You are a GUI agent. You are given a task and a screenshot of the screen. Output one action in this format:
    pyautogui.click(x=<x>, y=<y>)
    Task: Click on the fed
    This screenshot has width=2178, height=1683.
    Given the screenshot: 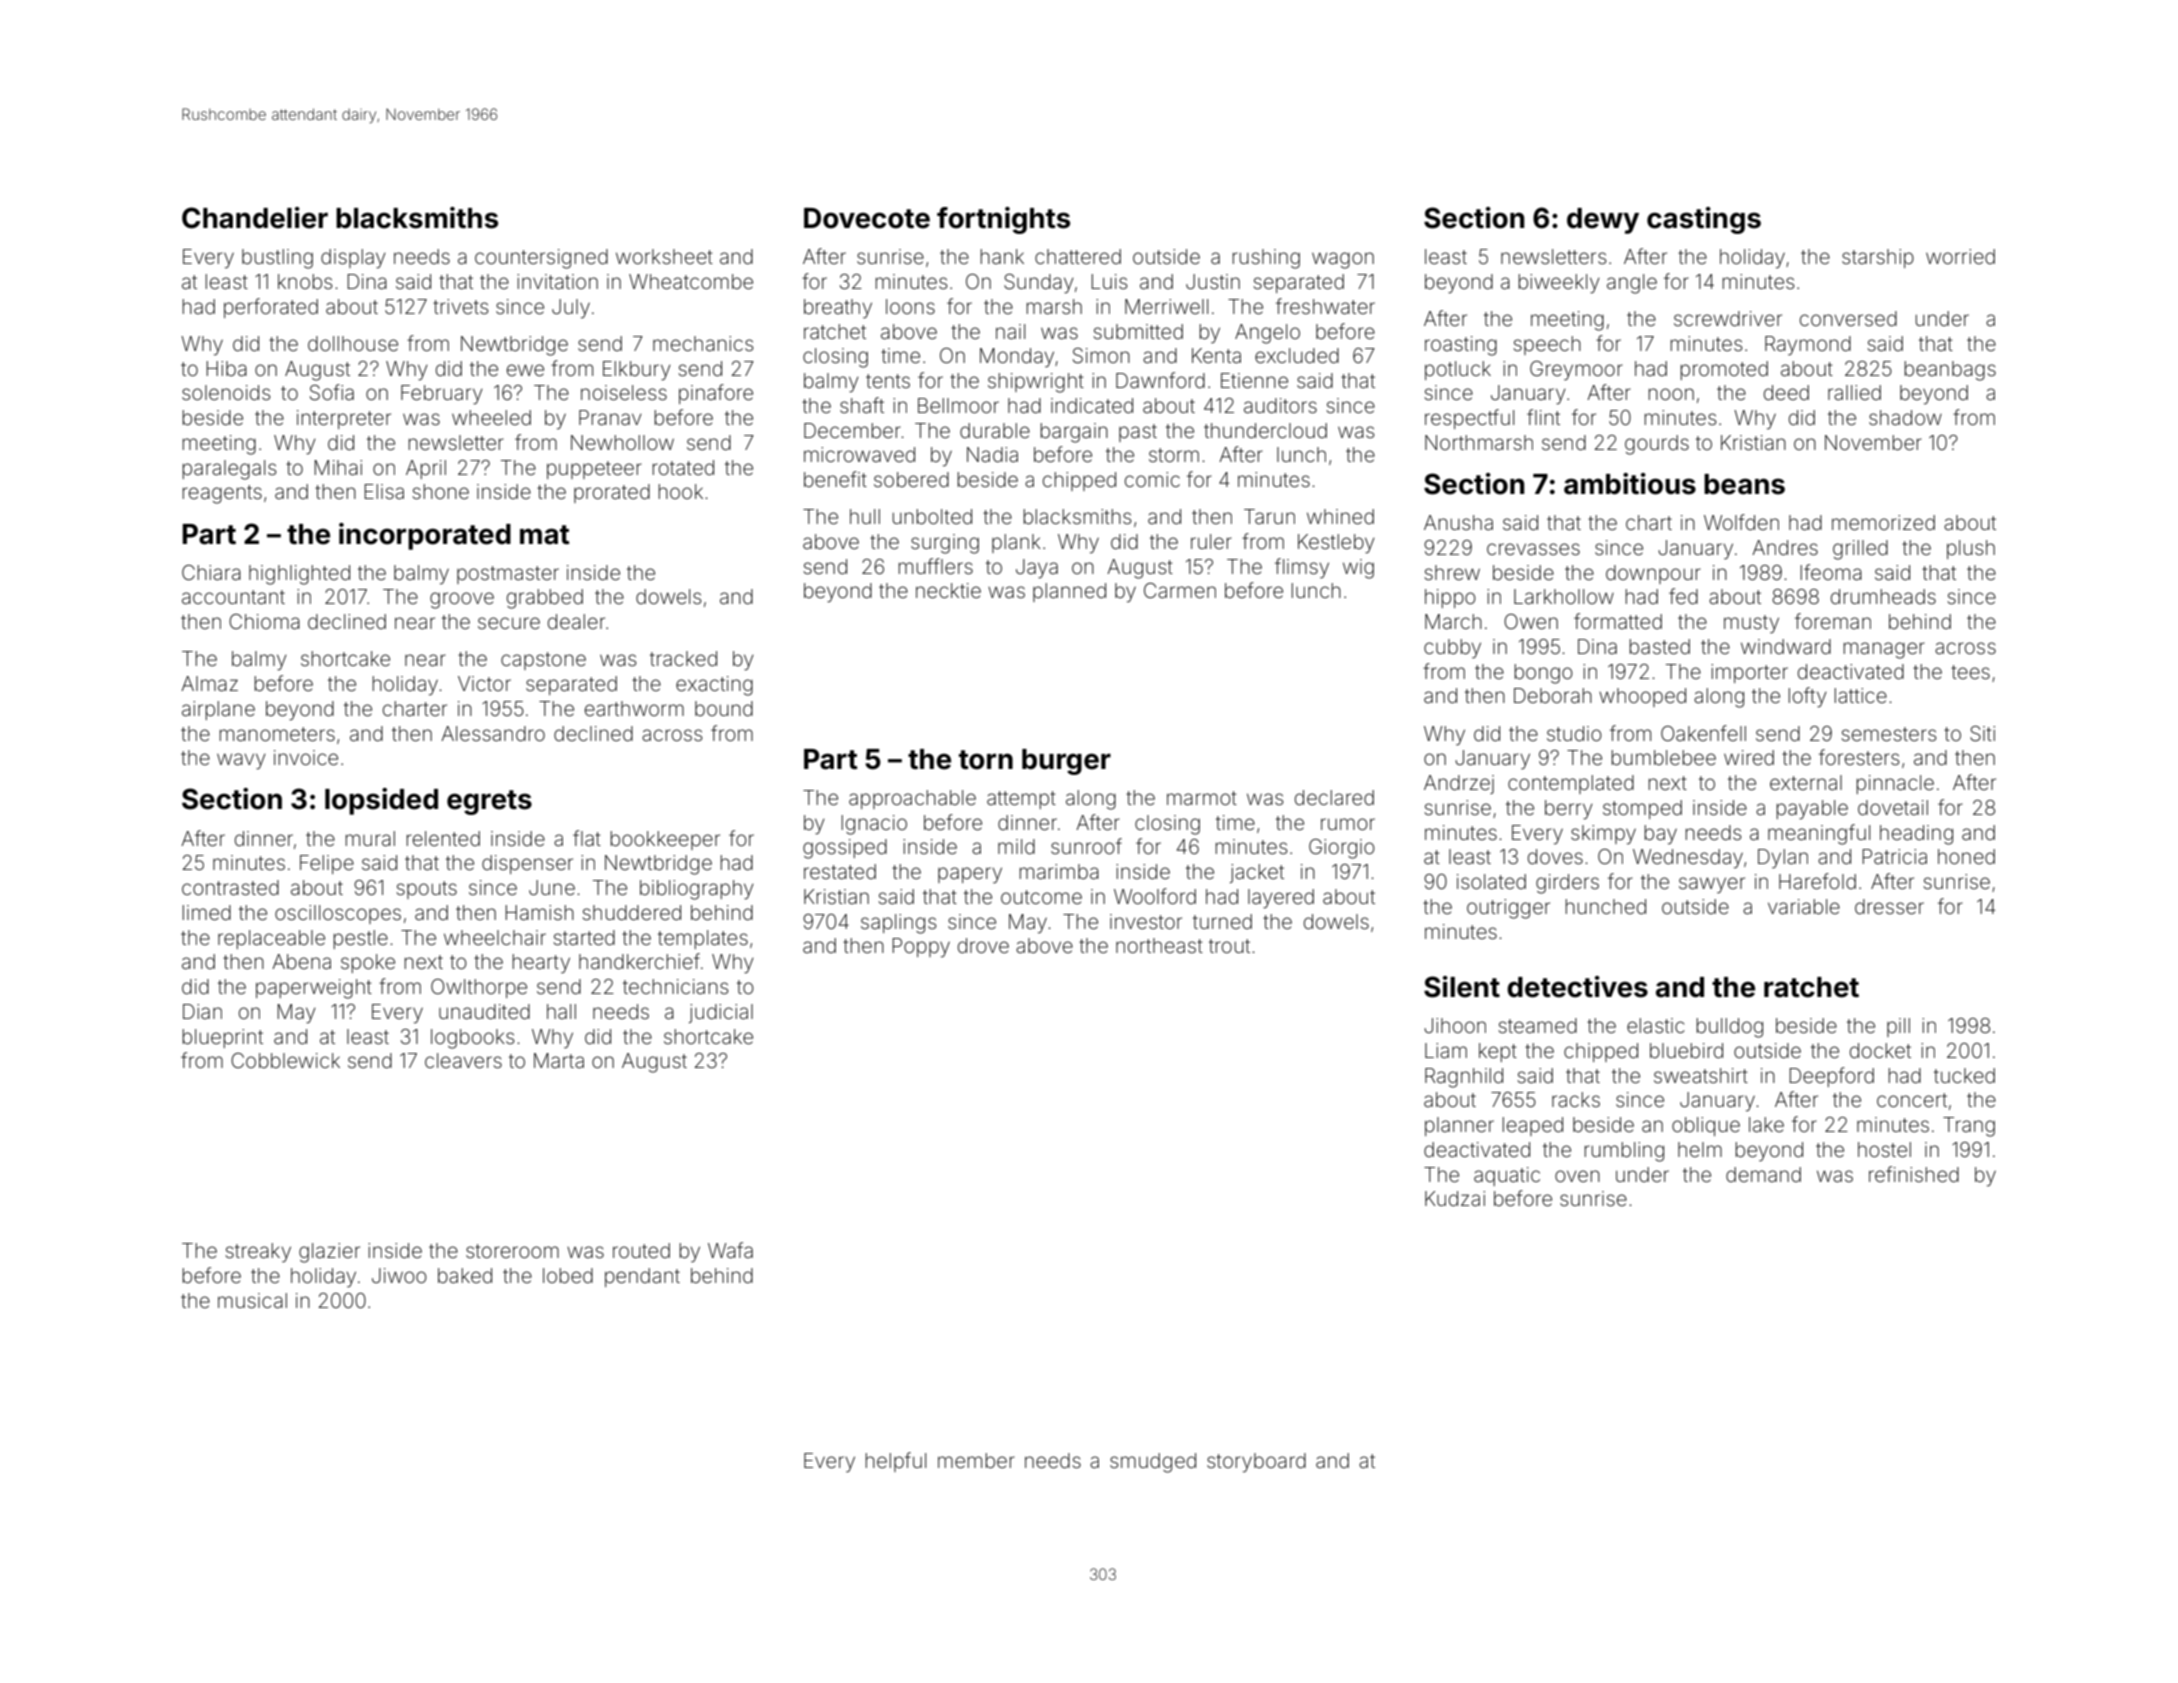 What is the action you would take?
    pyautogui.click(x=1683, y=596)
